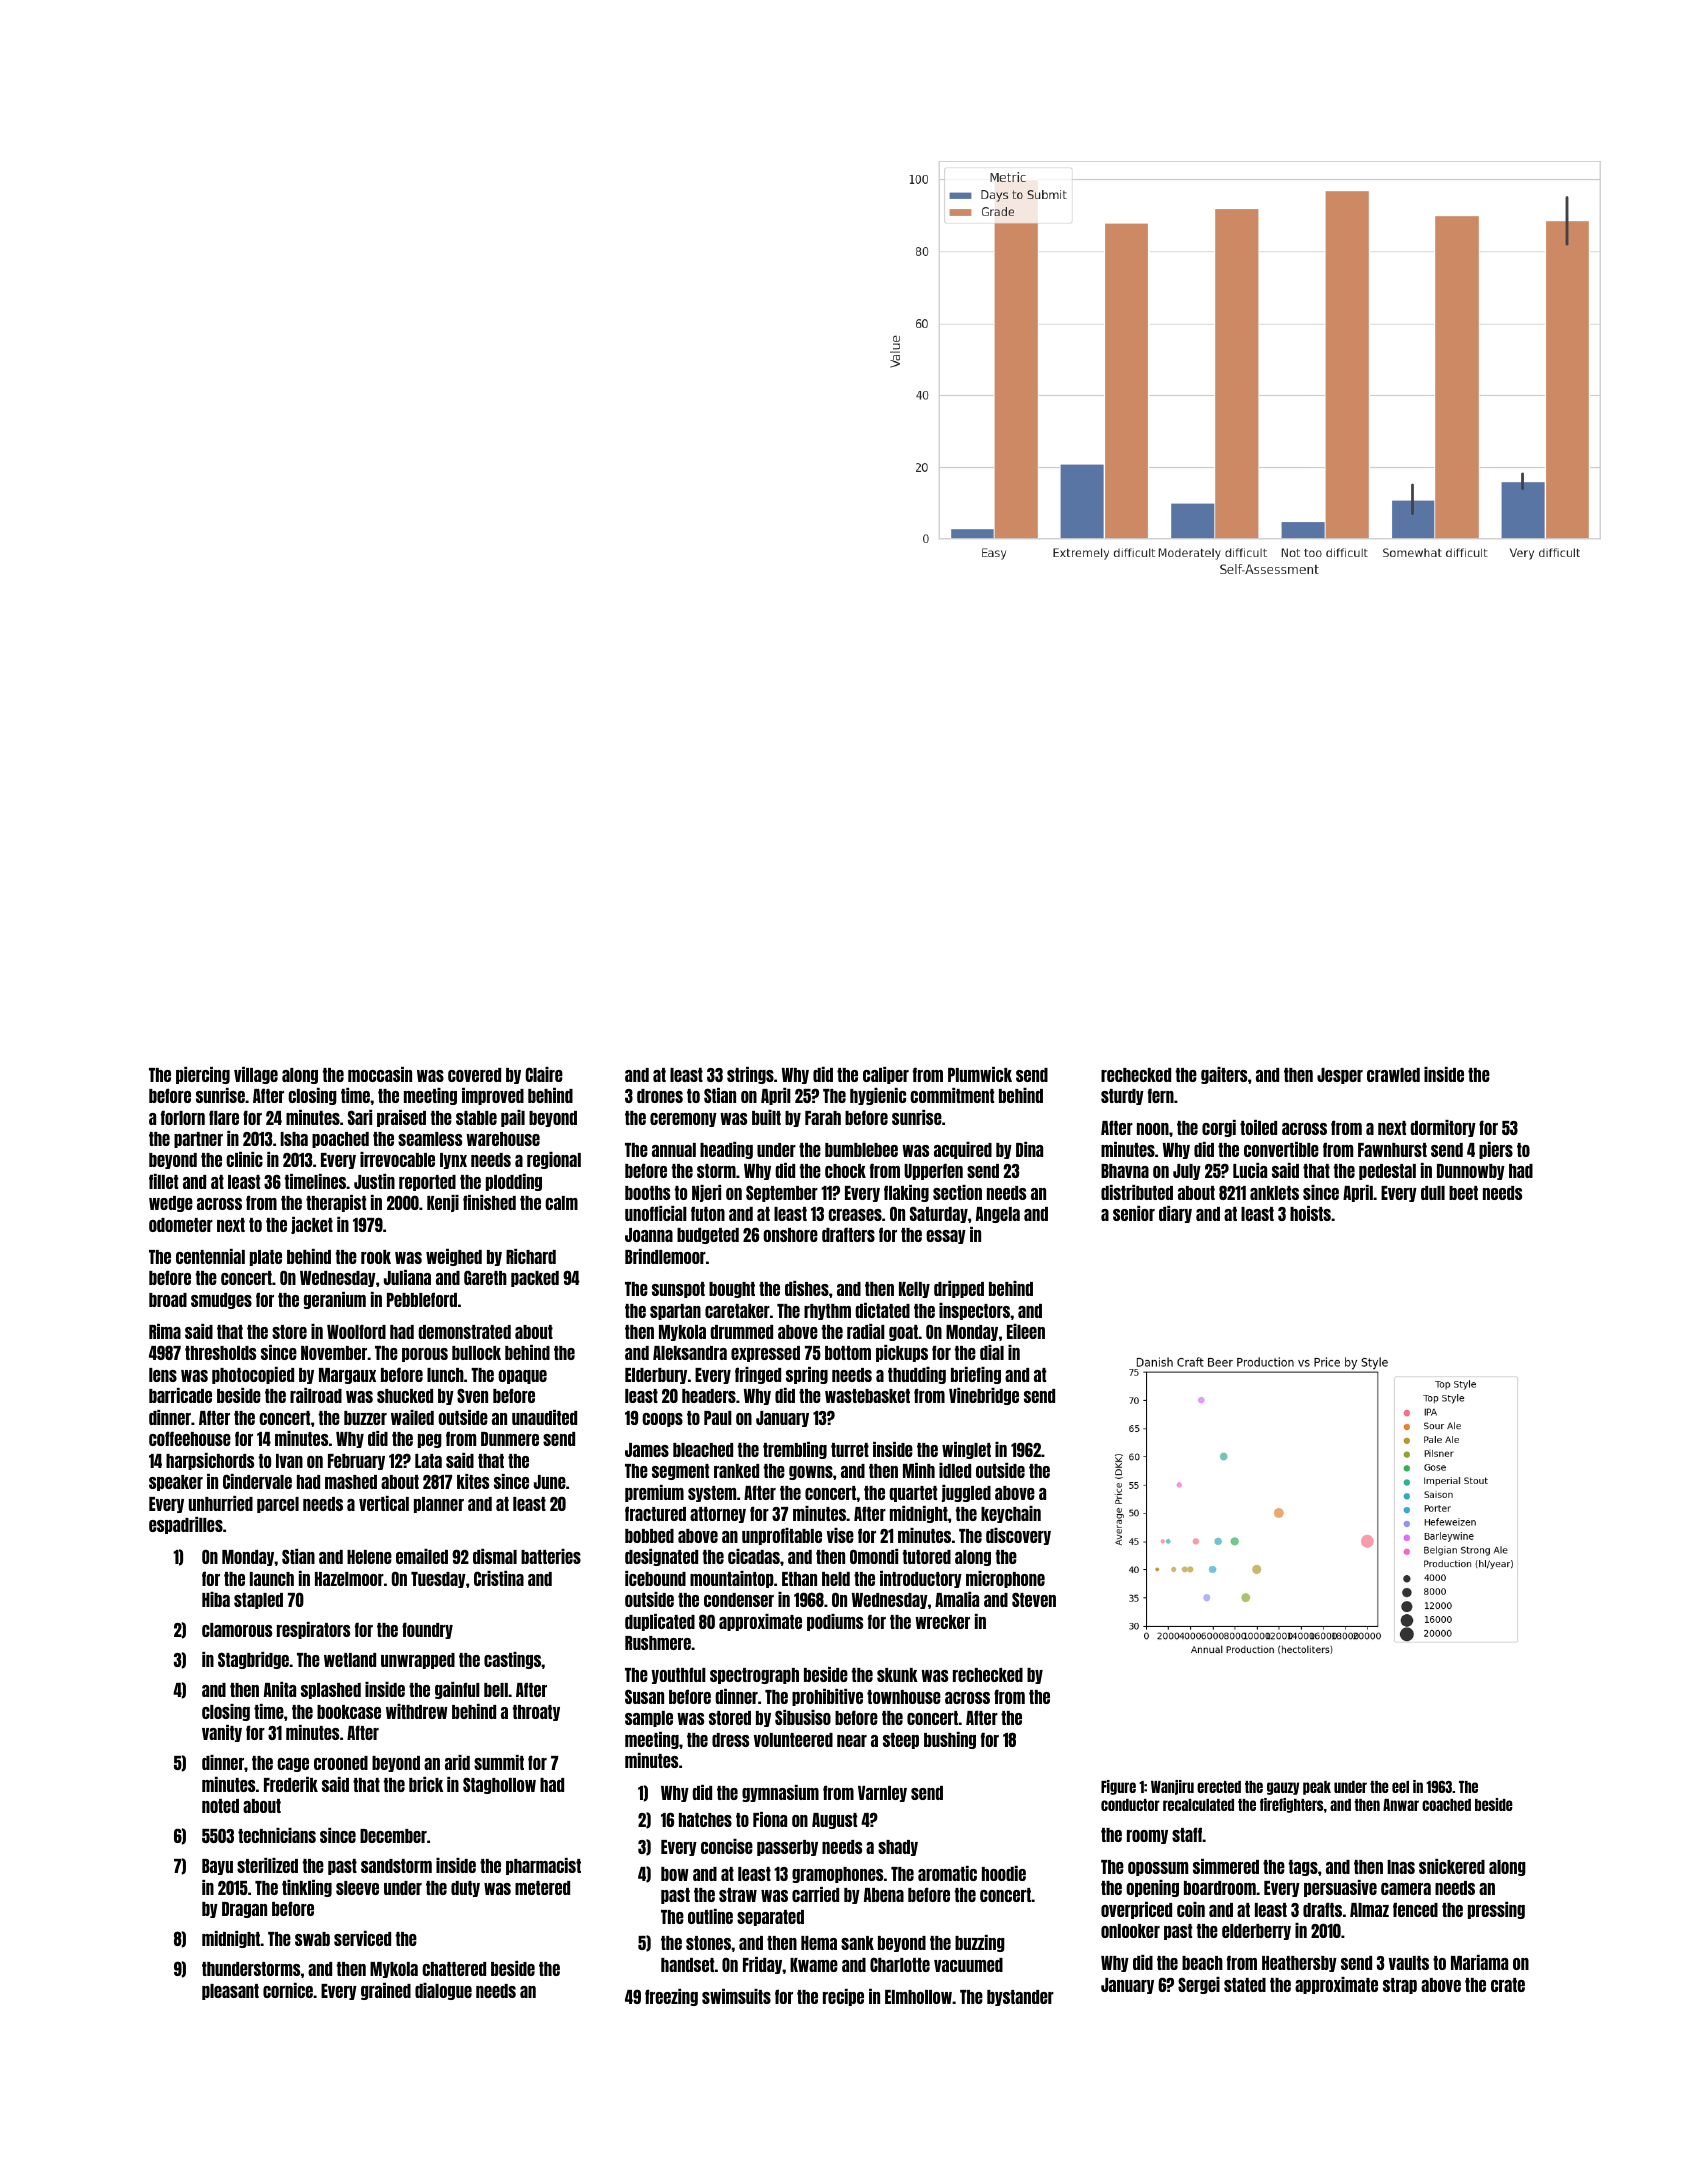  What do you see at coordinates (984, 1396) in the image?
I see `Vinebridge` at bounding box center [984, 1396].
